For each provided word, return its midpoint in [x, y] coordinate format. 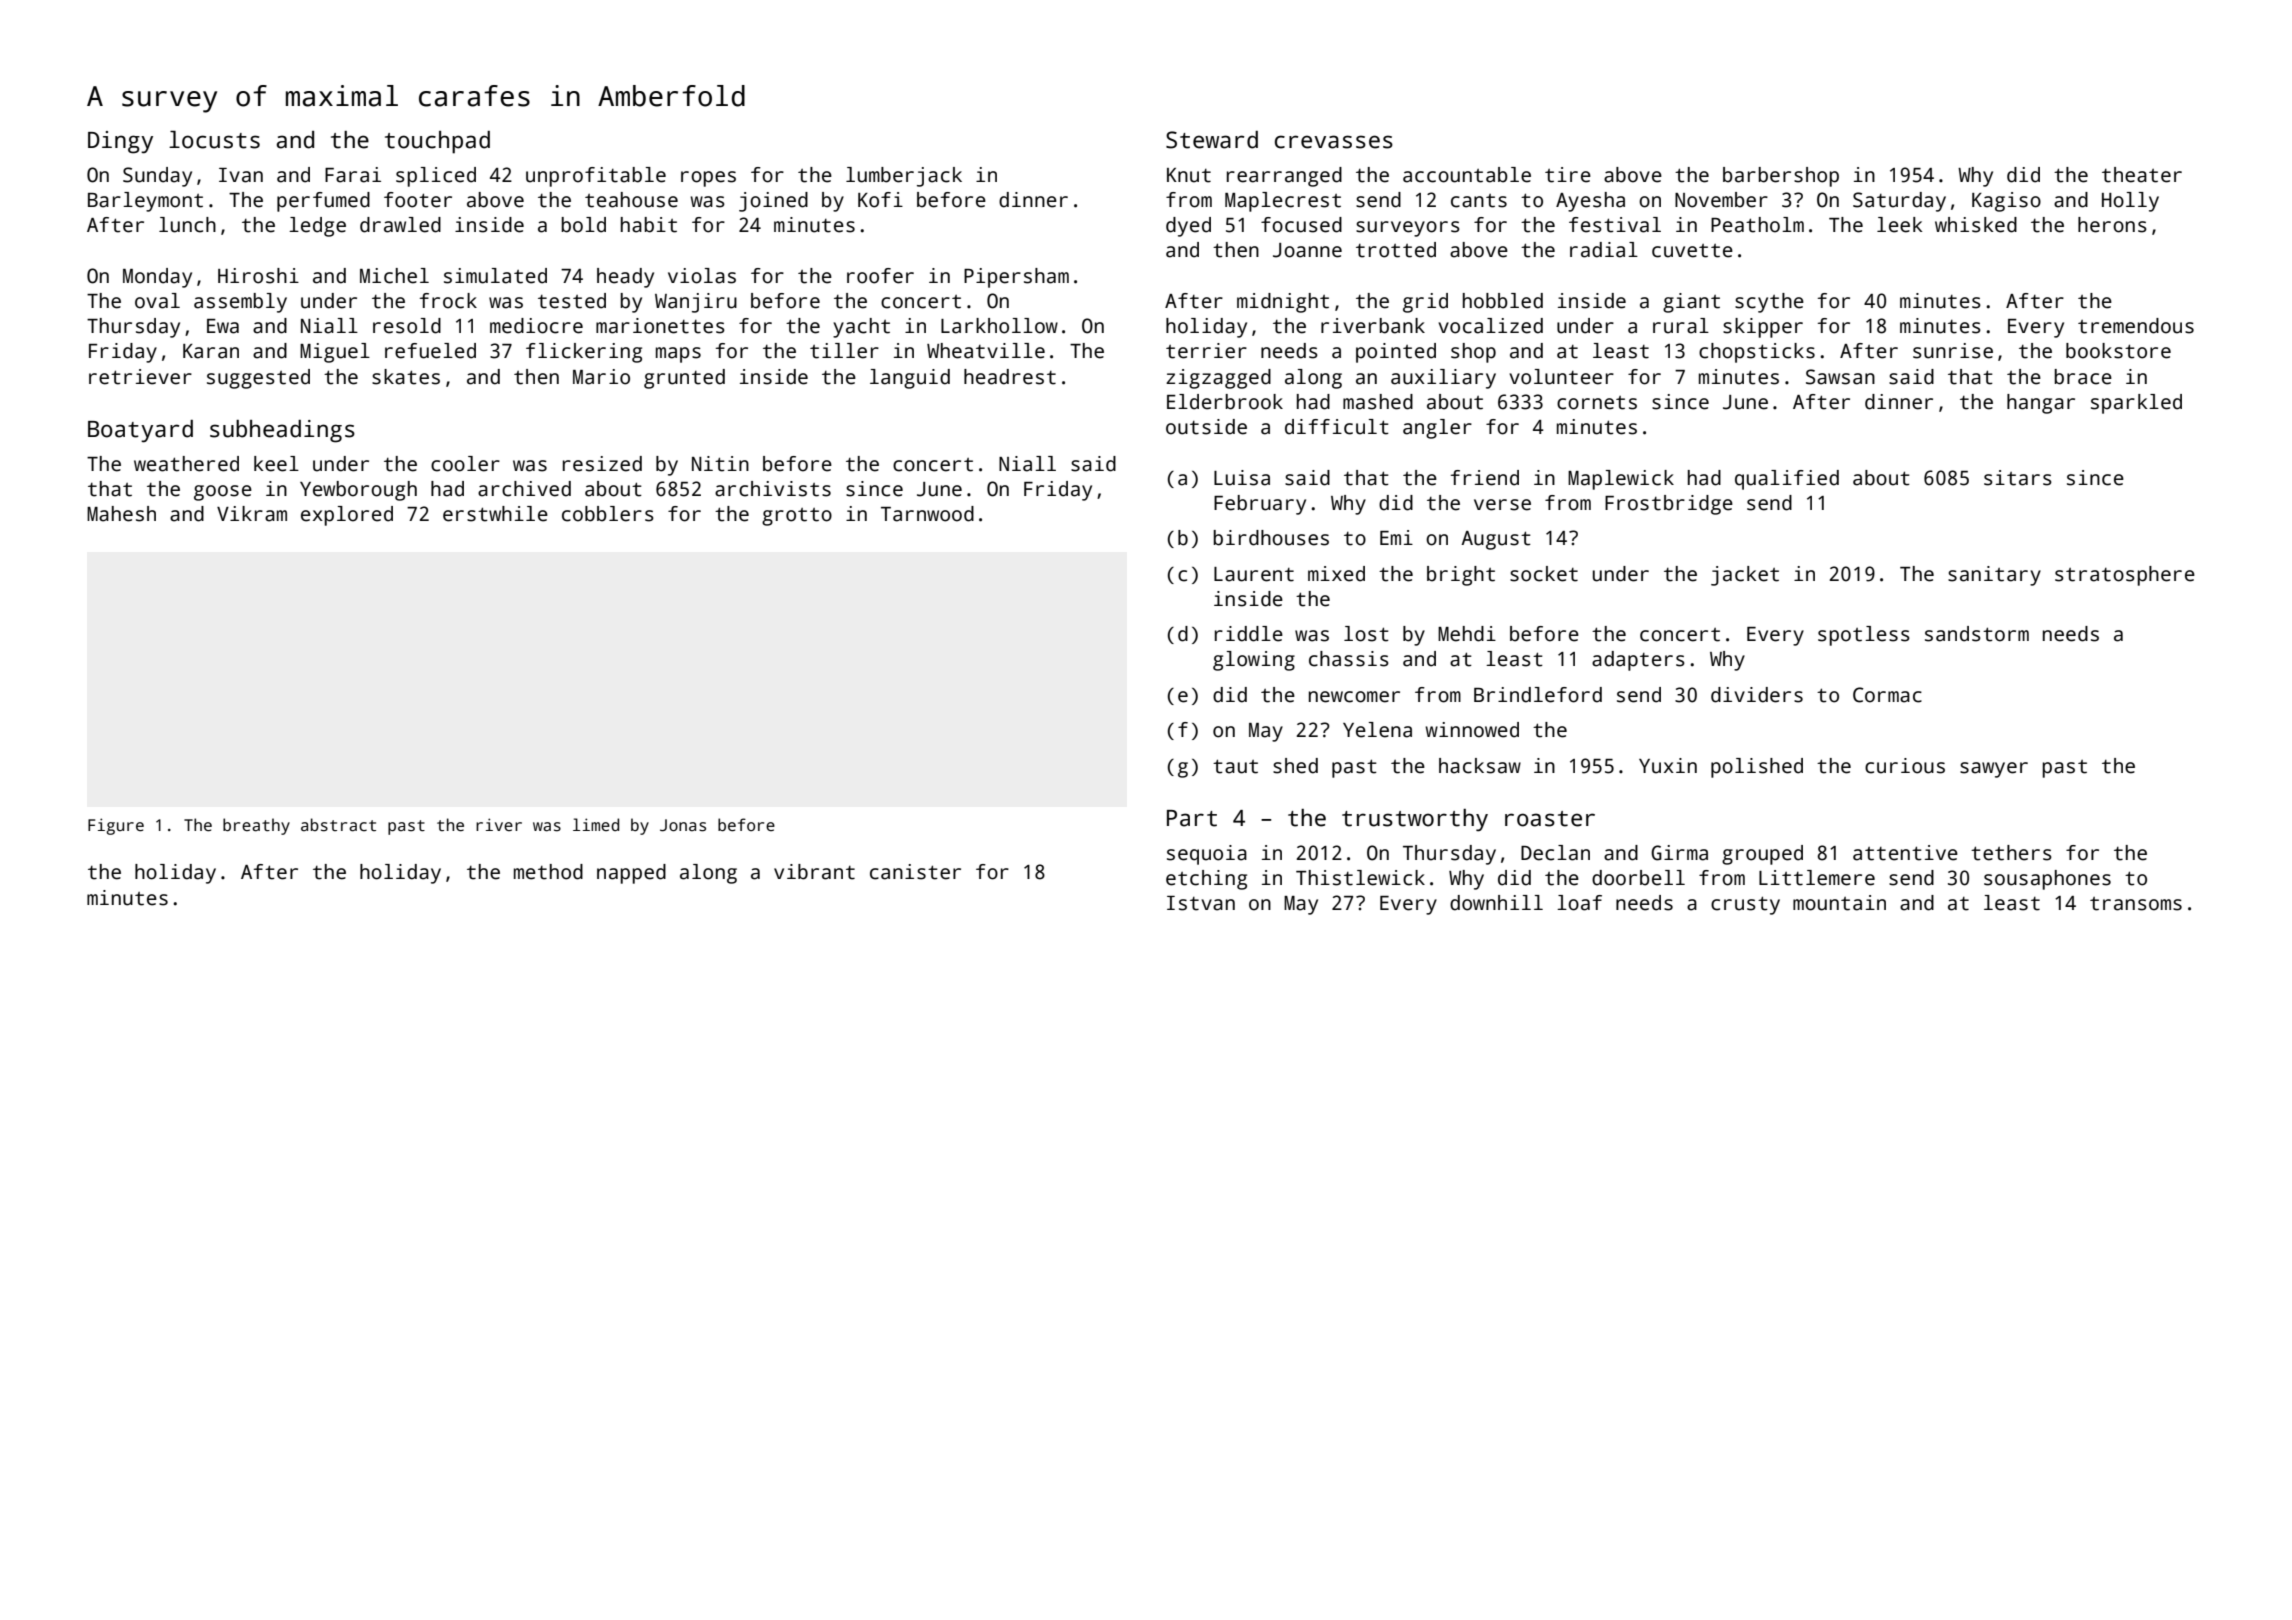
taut [1235, 766]
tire [1568, 175]
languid [910, 379]
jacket [1745, 576]
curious [1905, 766]
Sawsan [1840, 377]
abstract [338, 825]
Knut [1189, 175]
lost [1366, 634]
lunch [187, 225]
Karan [211, 351]
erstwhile [495, 514]
